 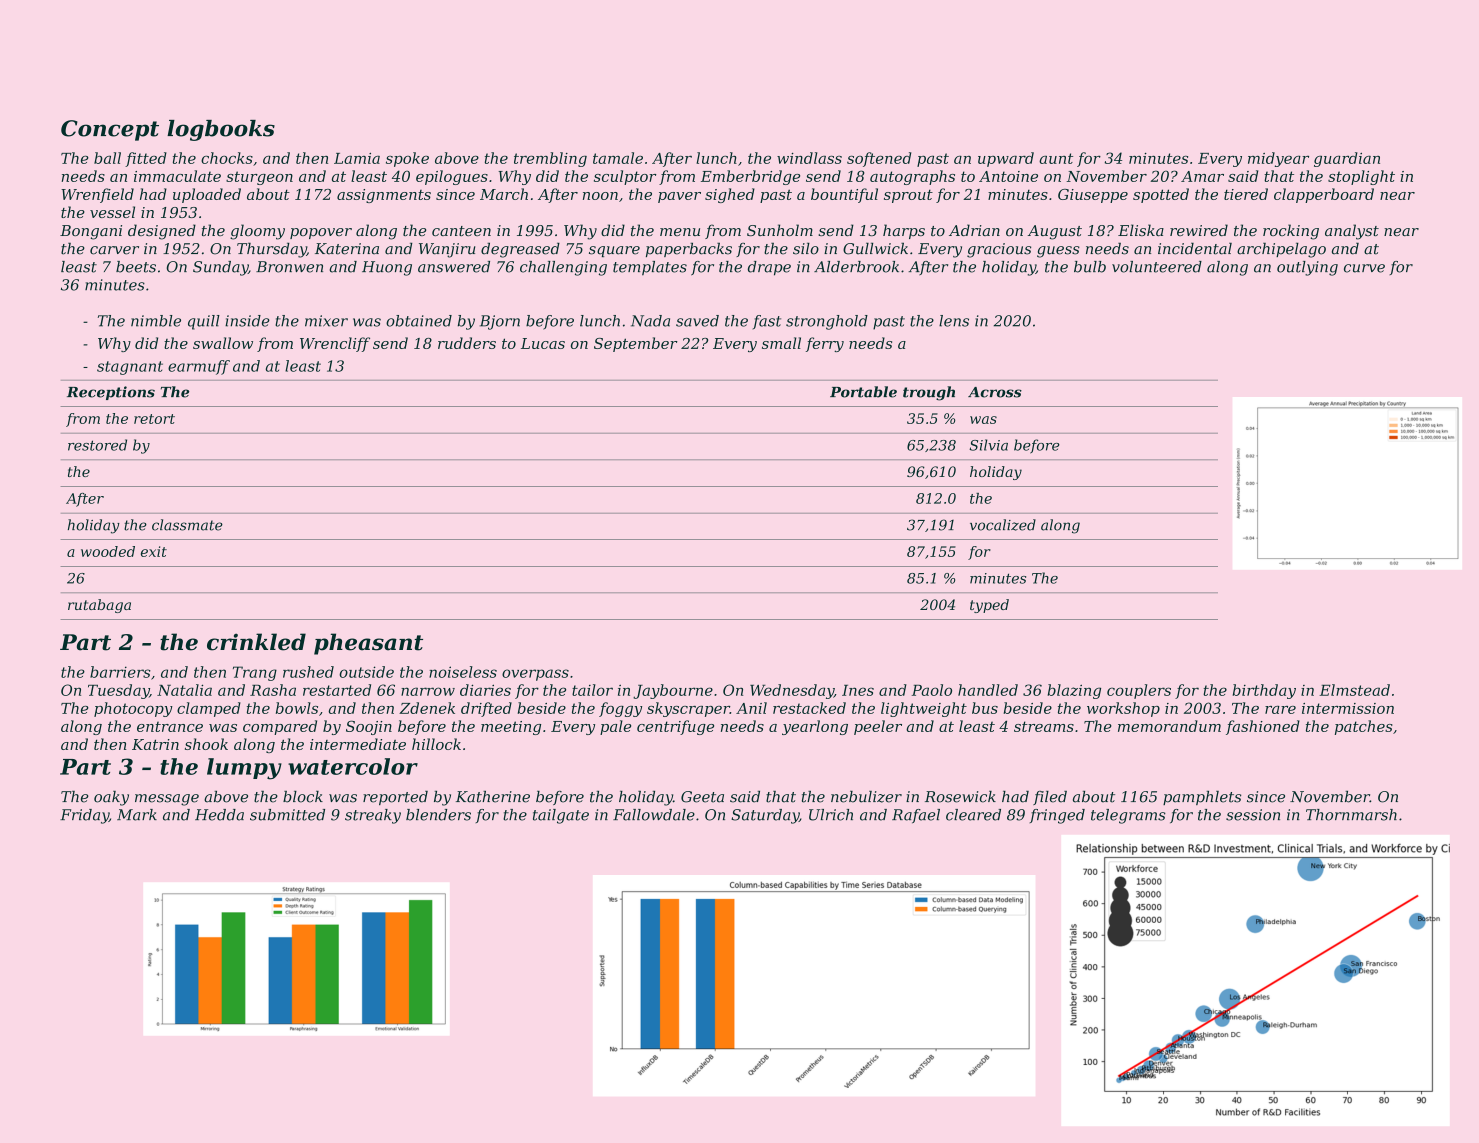 What do you see at coordinates (827, 322) in the page?
I see `stronghold` at bounding box center [827, 322].
